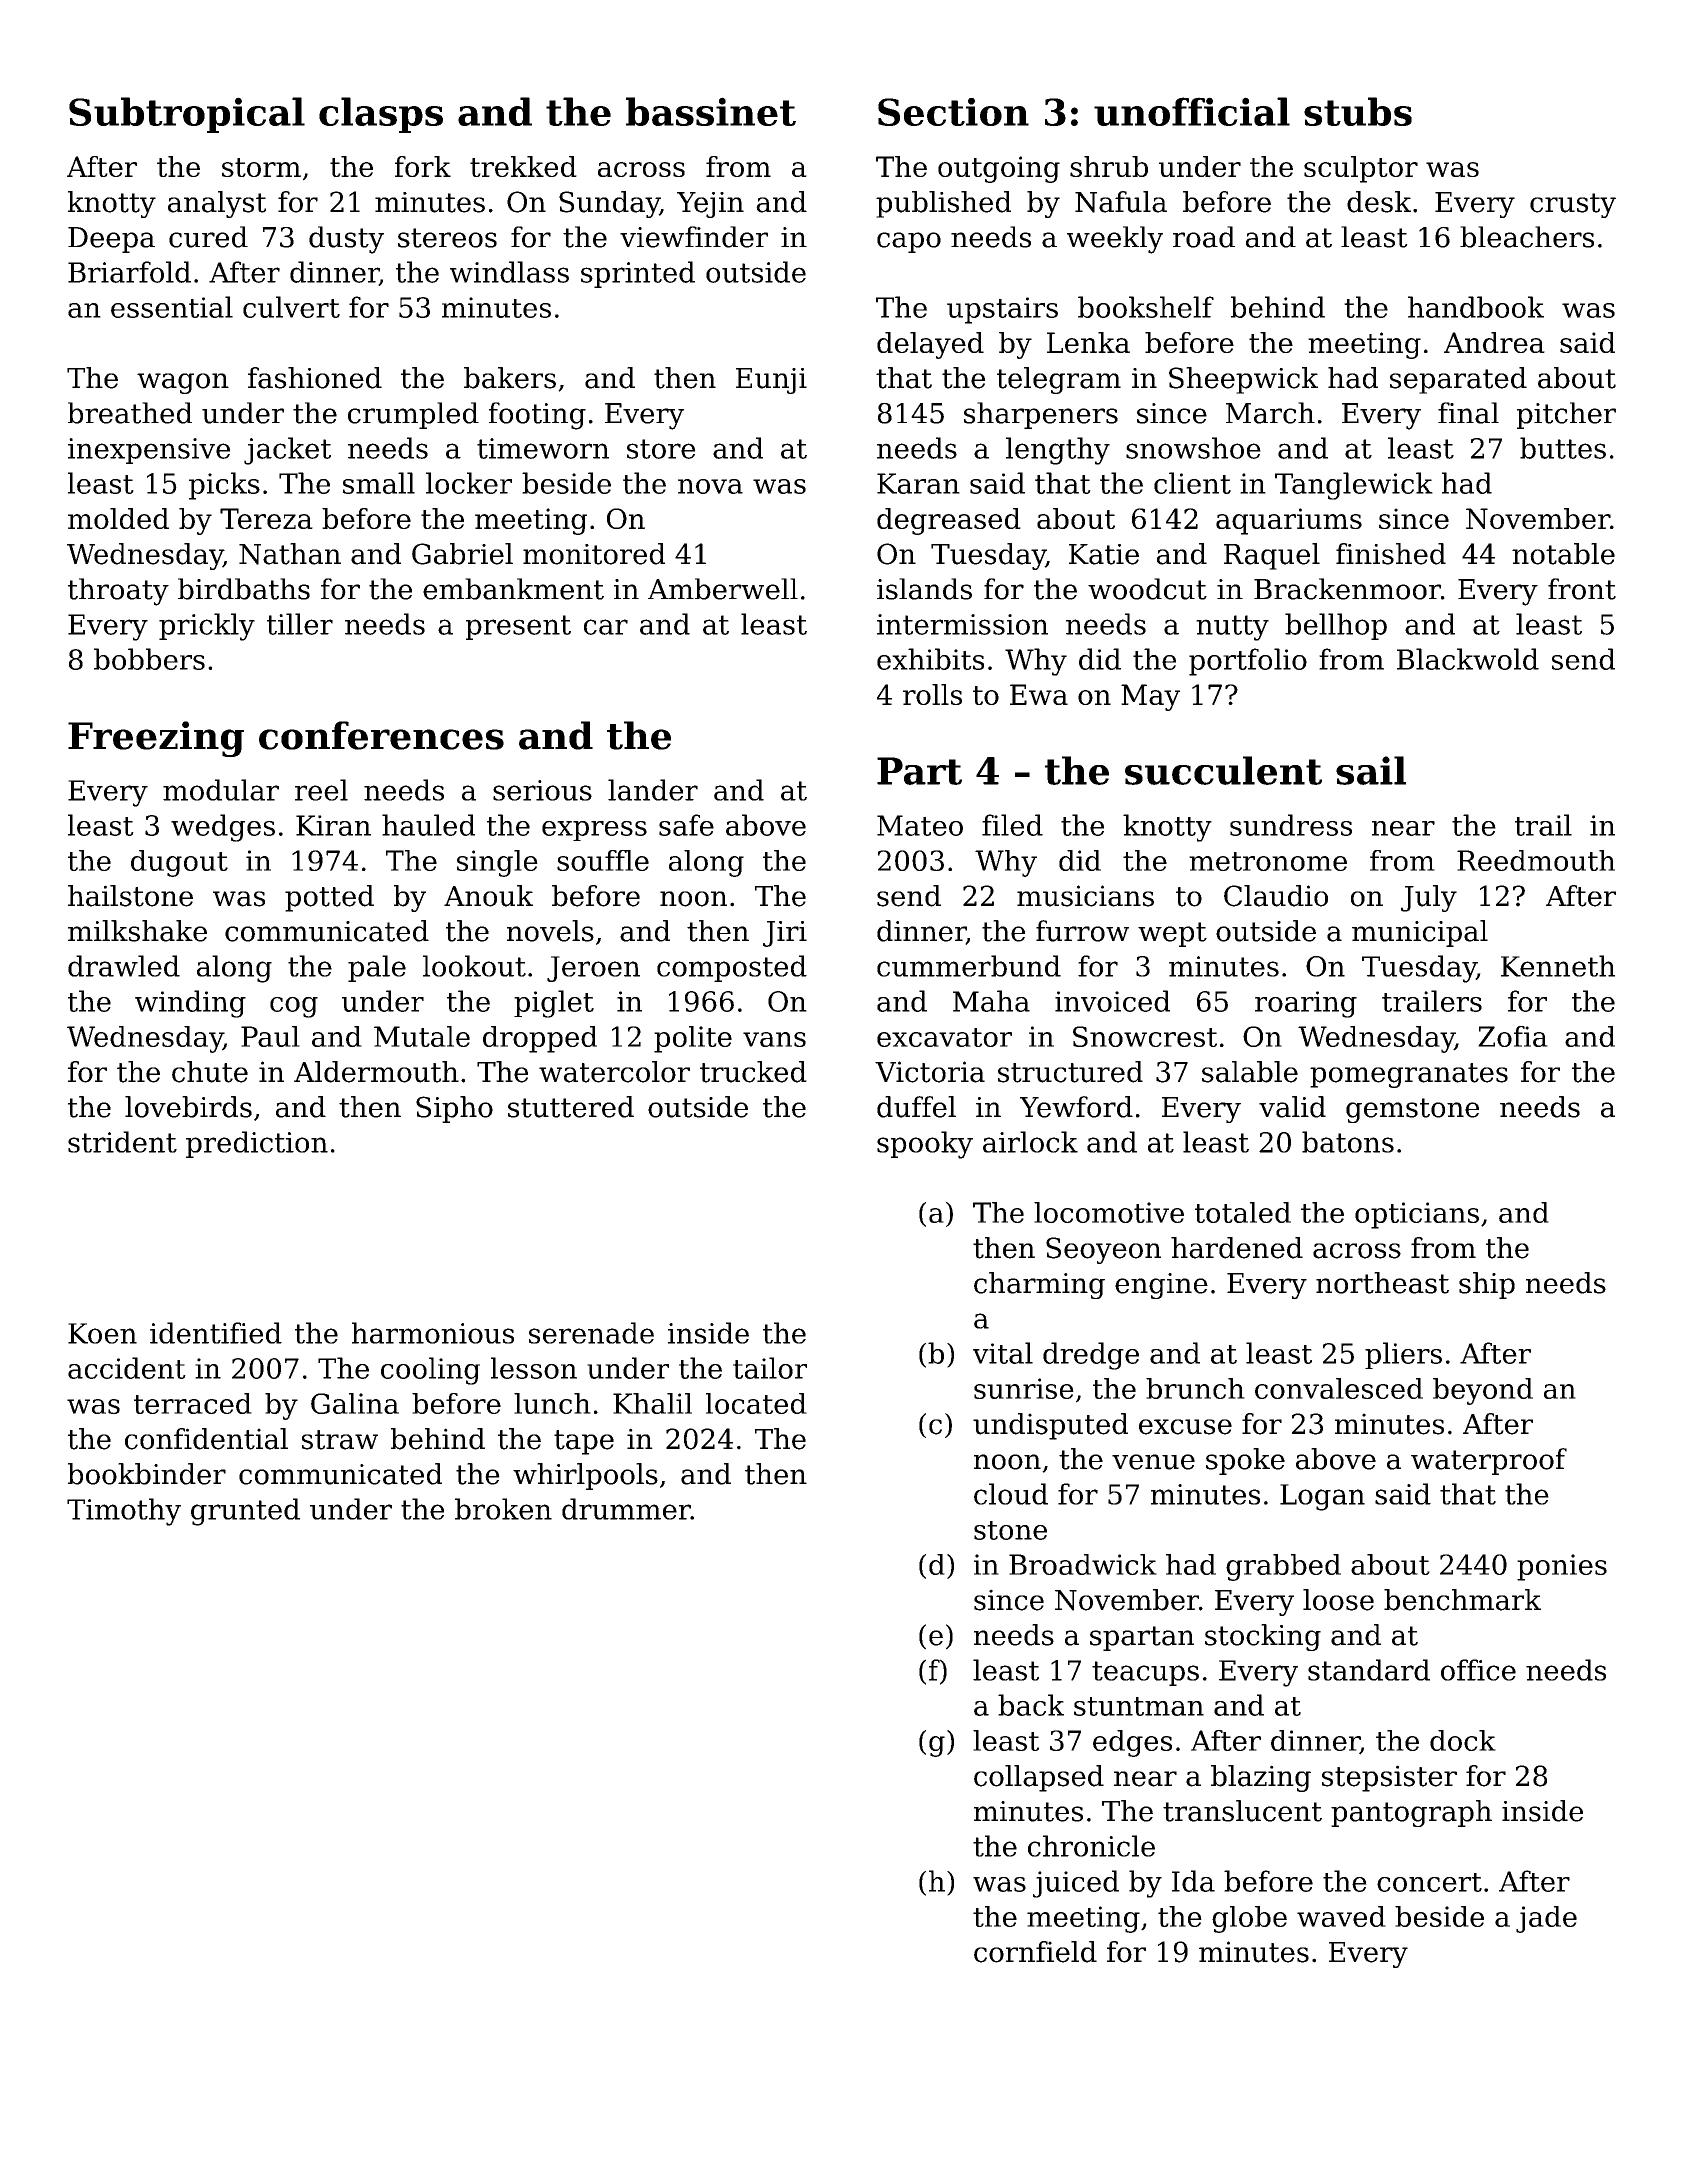  What do you see at coordinates (193, 1403) in the page?
I see `terraced` at bounding box center [193, 1403].
